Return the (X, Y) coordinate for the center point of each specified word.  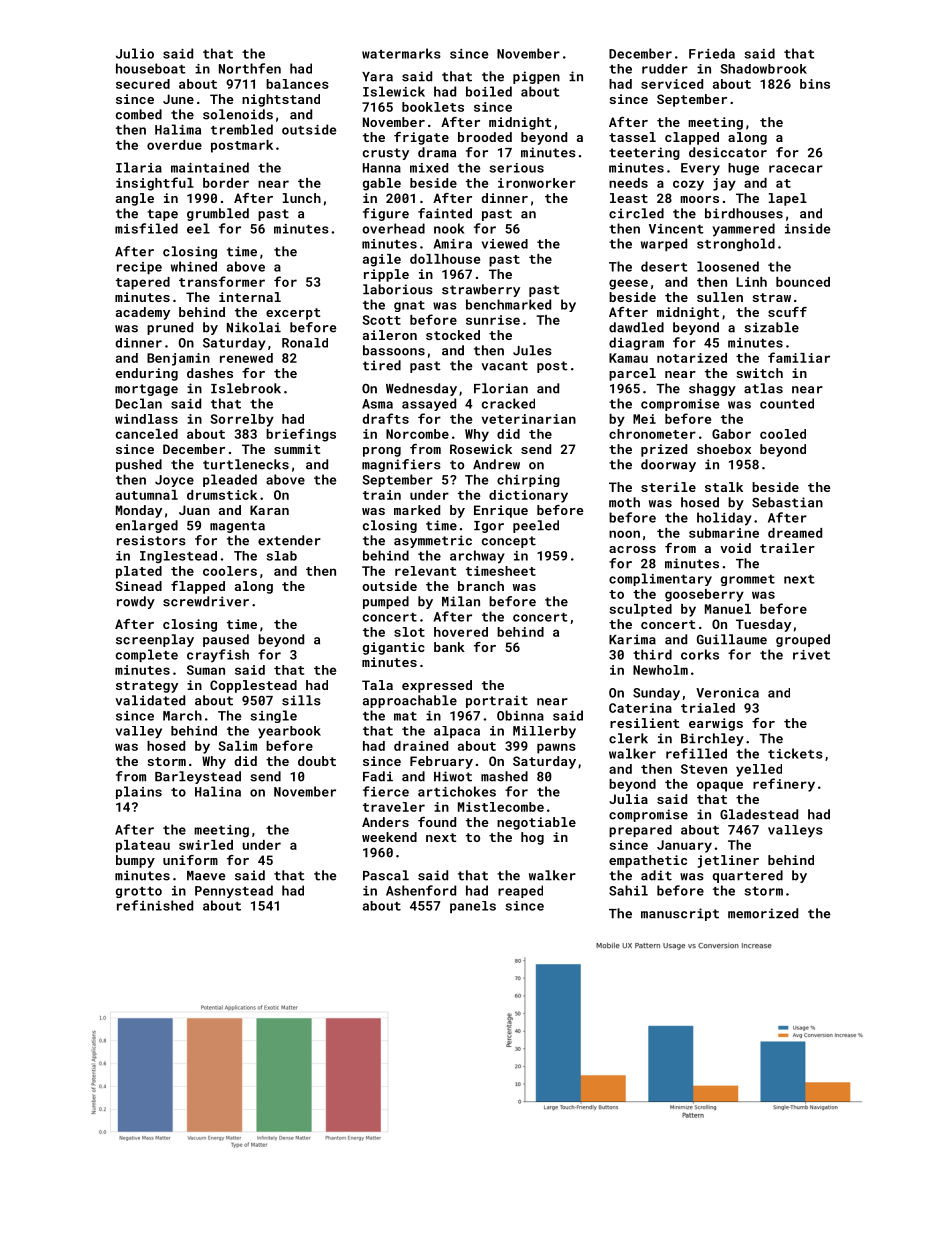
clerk (628, 738)
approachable (410, 701)
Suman (206, 670)
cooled (783, 434)
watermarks (401, 53)
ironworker (537, 183)
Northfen (250, 68)
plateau (143, 846)
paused (226, 640)
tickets (795, 753)
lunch (302, 198)
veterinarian (528, 419)
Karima (632, 639)
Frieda (712, 53)
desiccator (728, 152)
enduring (146, 374)
